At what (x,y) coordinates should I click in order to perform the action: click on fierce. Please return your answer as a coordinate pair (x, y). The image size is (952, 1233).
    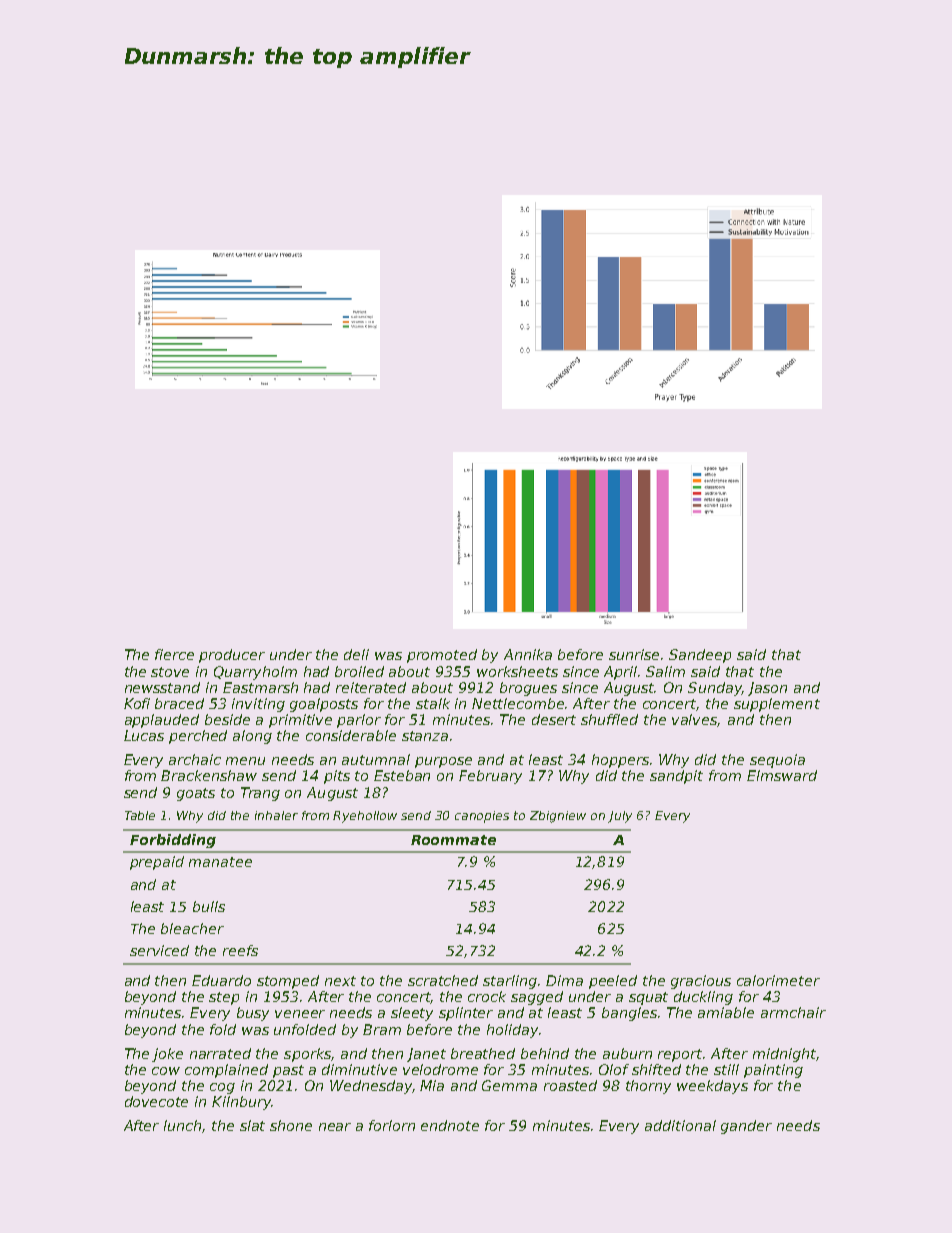
    Looking at the image, I should click on (174, 654).
